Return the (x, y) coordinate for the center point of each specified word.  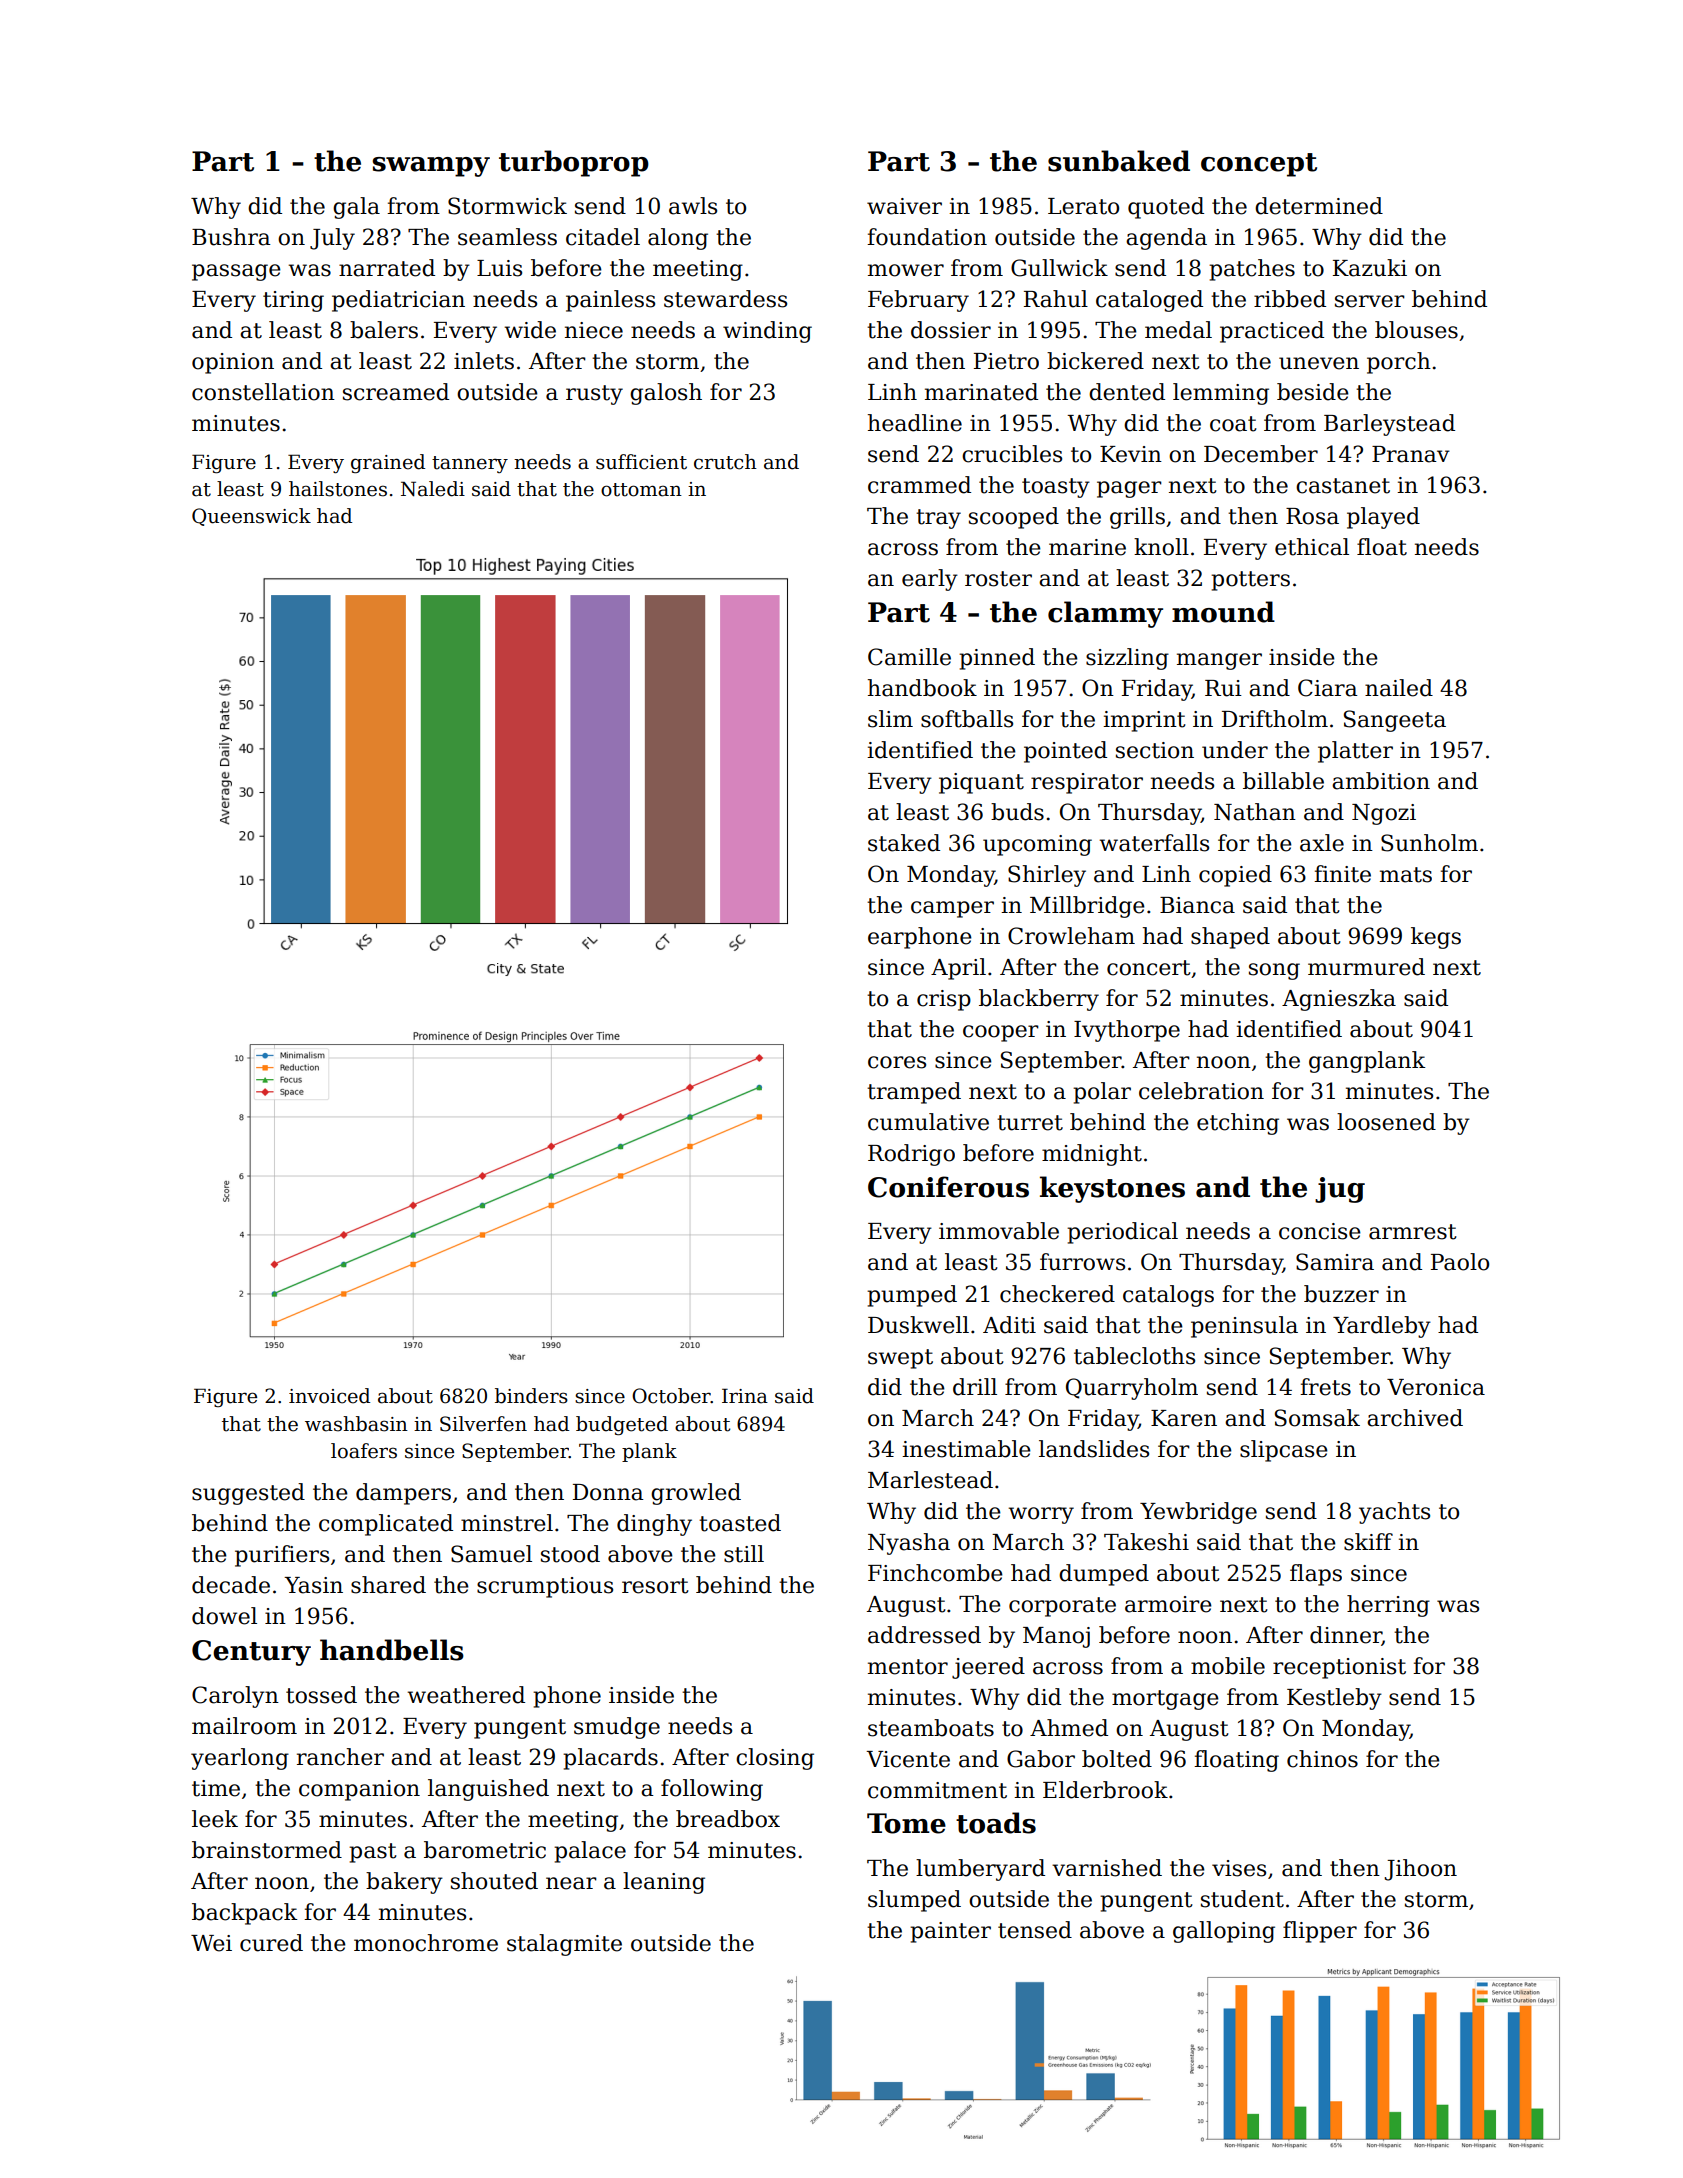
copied (1235, 876)
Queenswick (251, 517)
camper (952, 909)
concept (1259, 165)
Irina (745, 1396)
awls (693, 206)
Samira (1335, 1262)
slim (890, 719)
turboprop (574, 163)
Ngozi (1384, 814)
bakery (404, 1883)
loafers (364, 1451)
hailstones (338, 489)
